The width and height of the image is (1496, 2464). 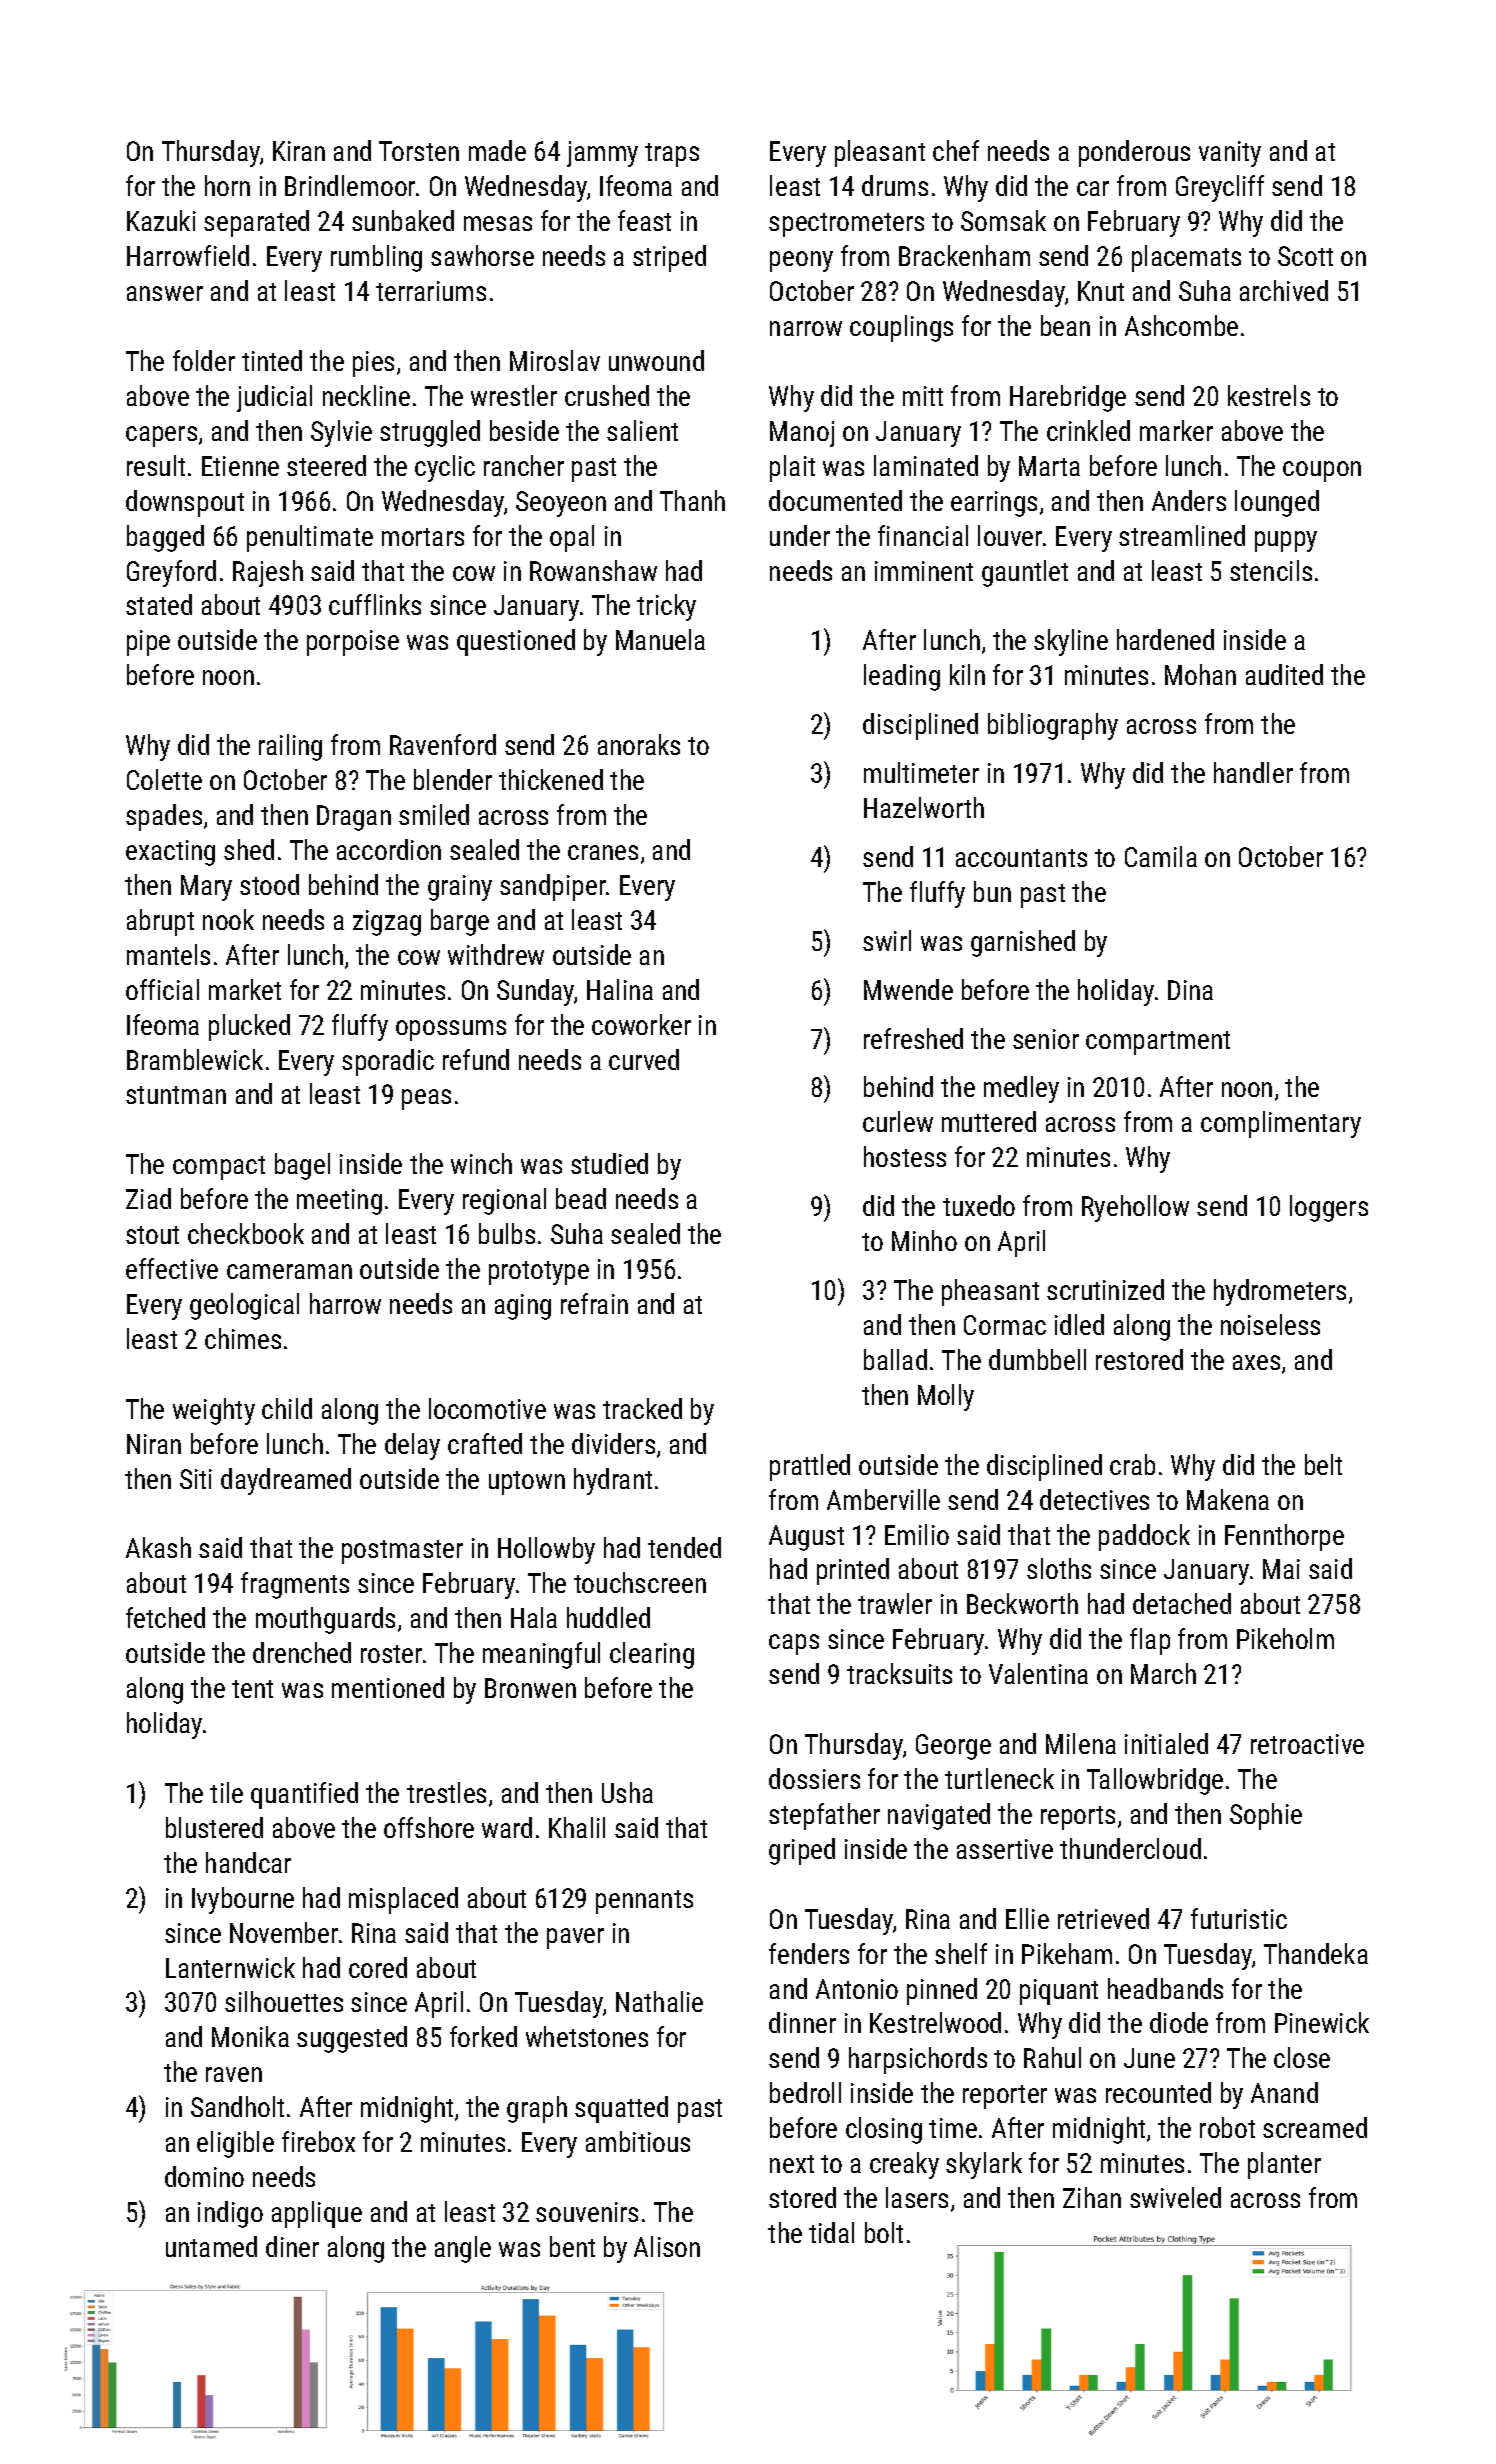 What do you see at coordinates (1046, 1039) in the image?
I see `senior` at bounding box center [1046, 1039].
